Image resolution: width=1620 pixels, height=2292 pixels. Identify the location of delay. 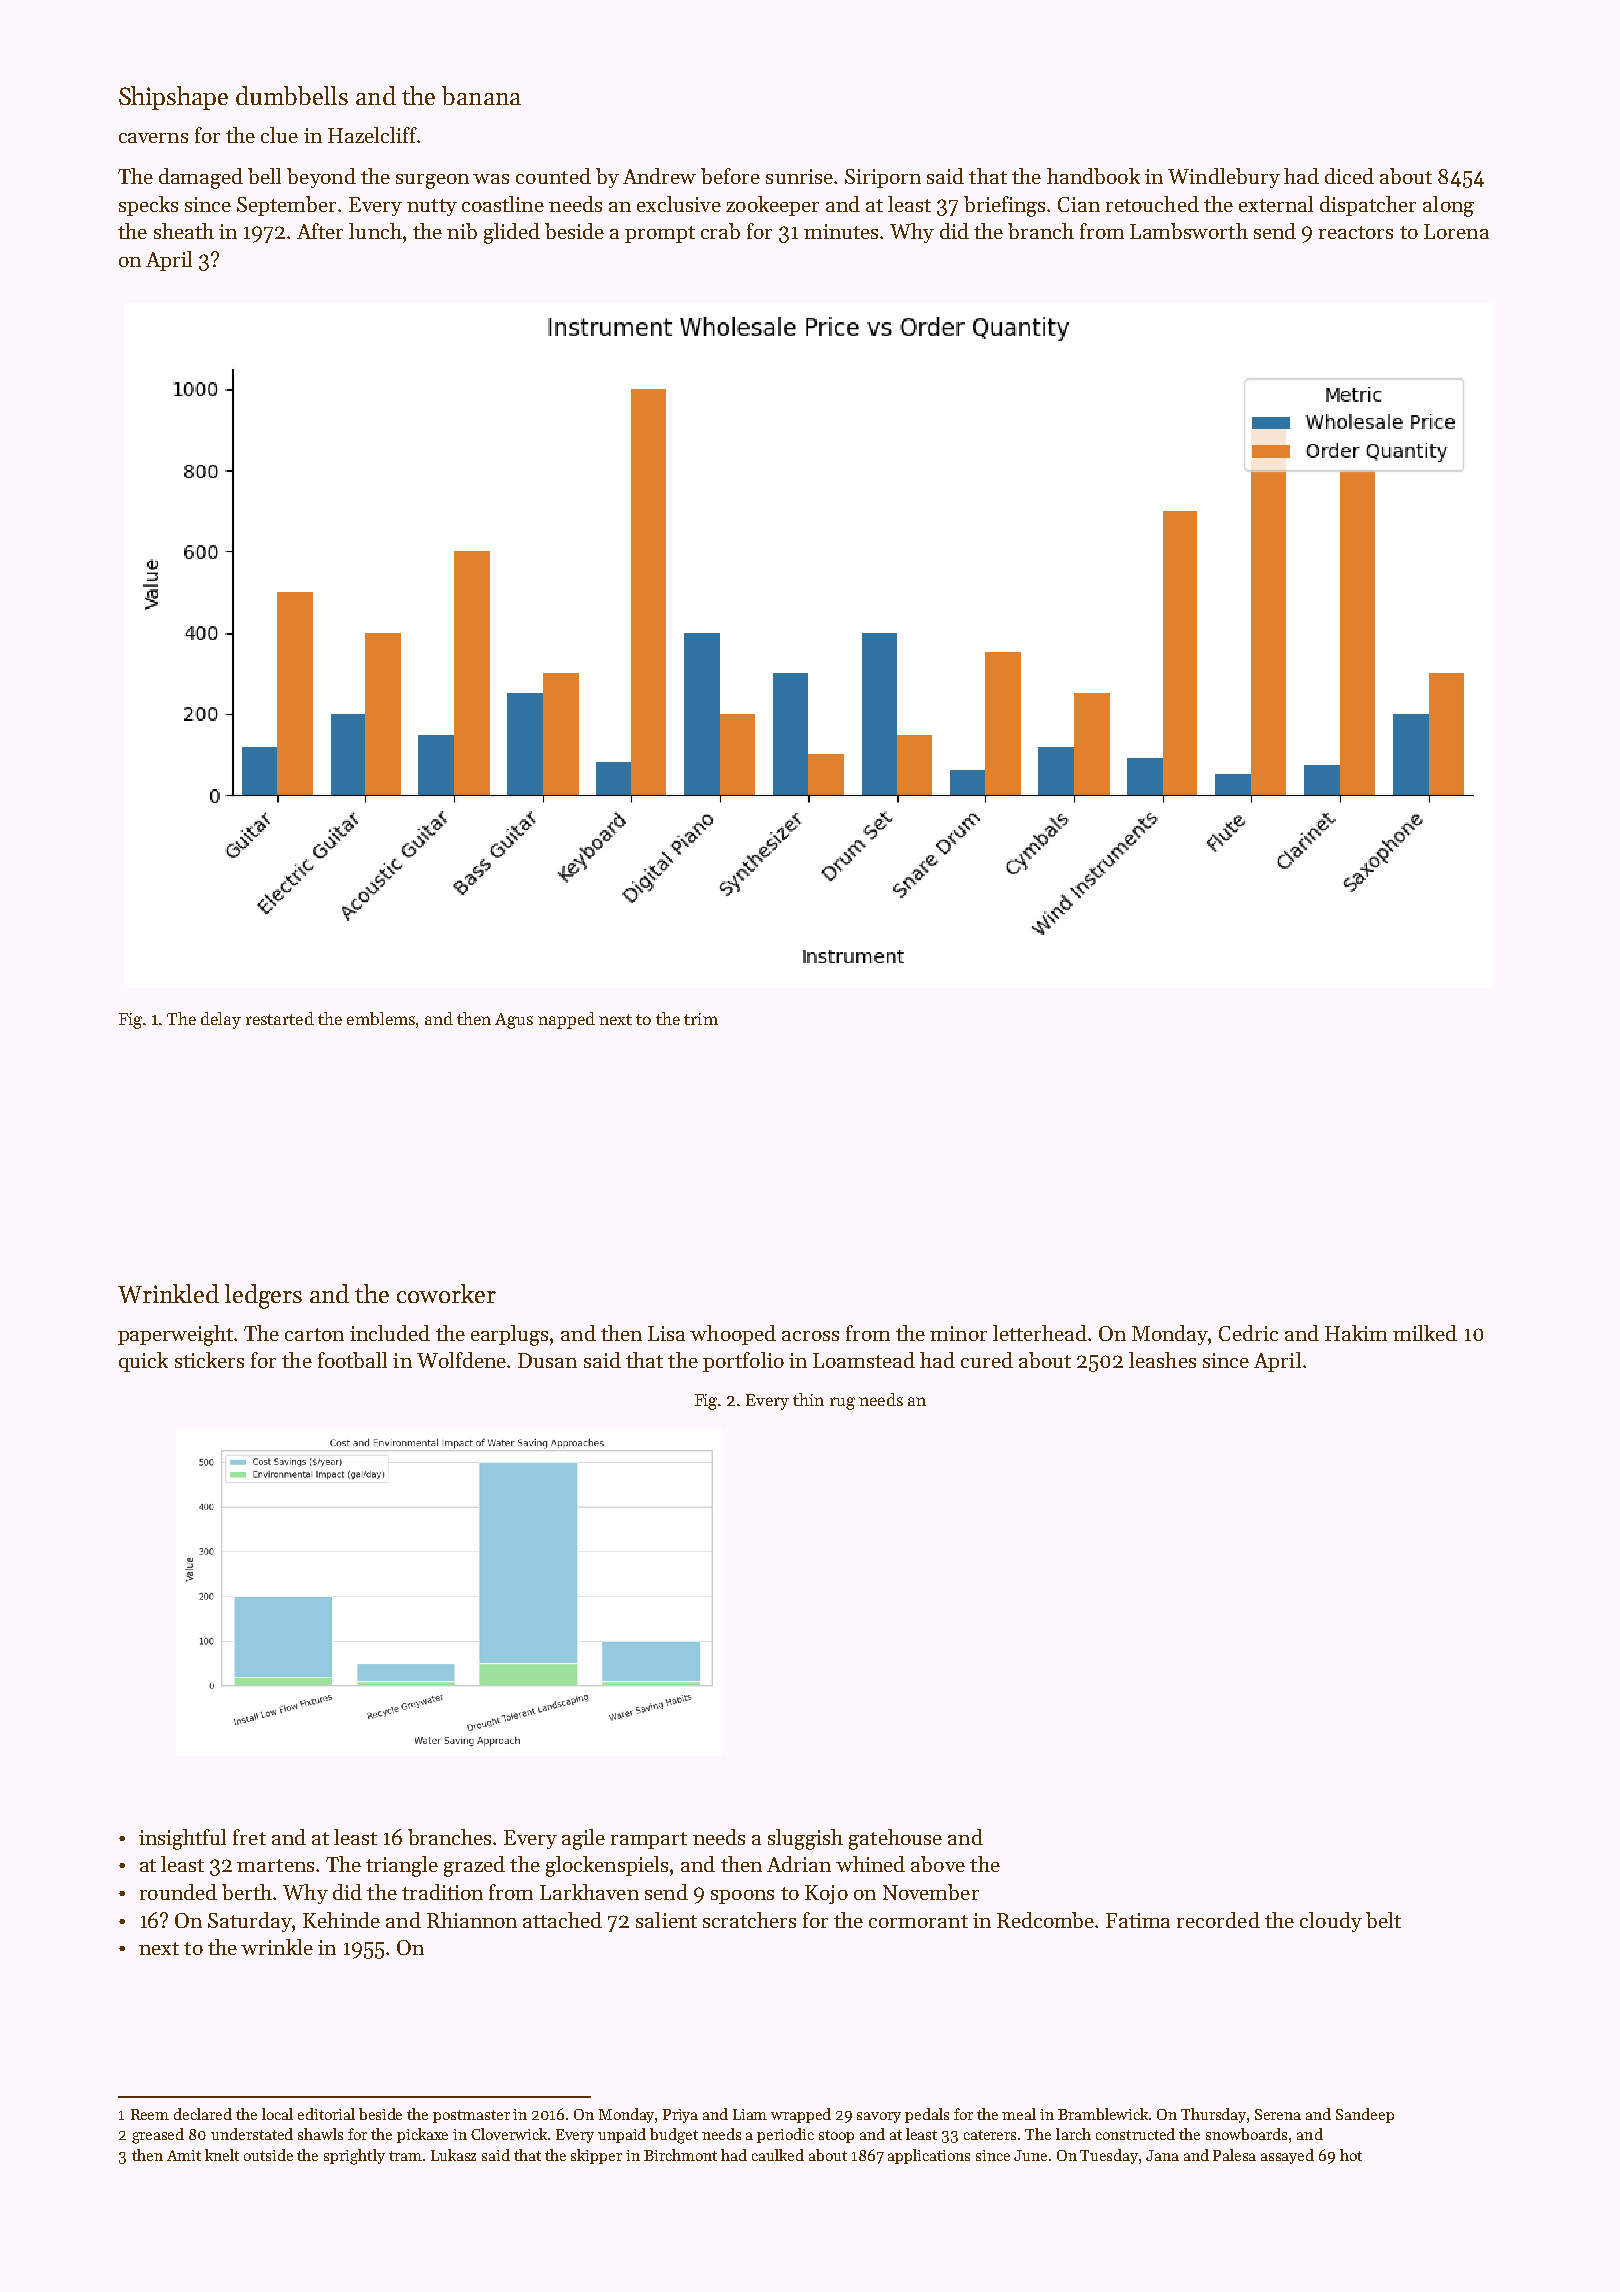
(221, 1020).
